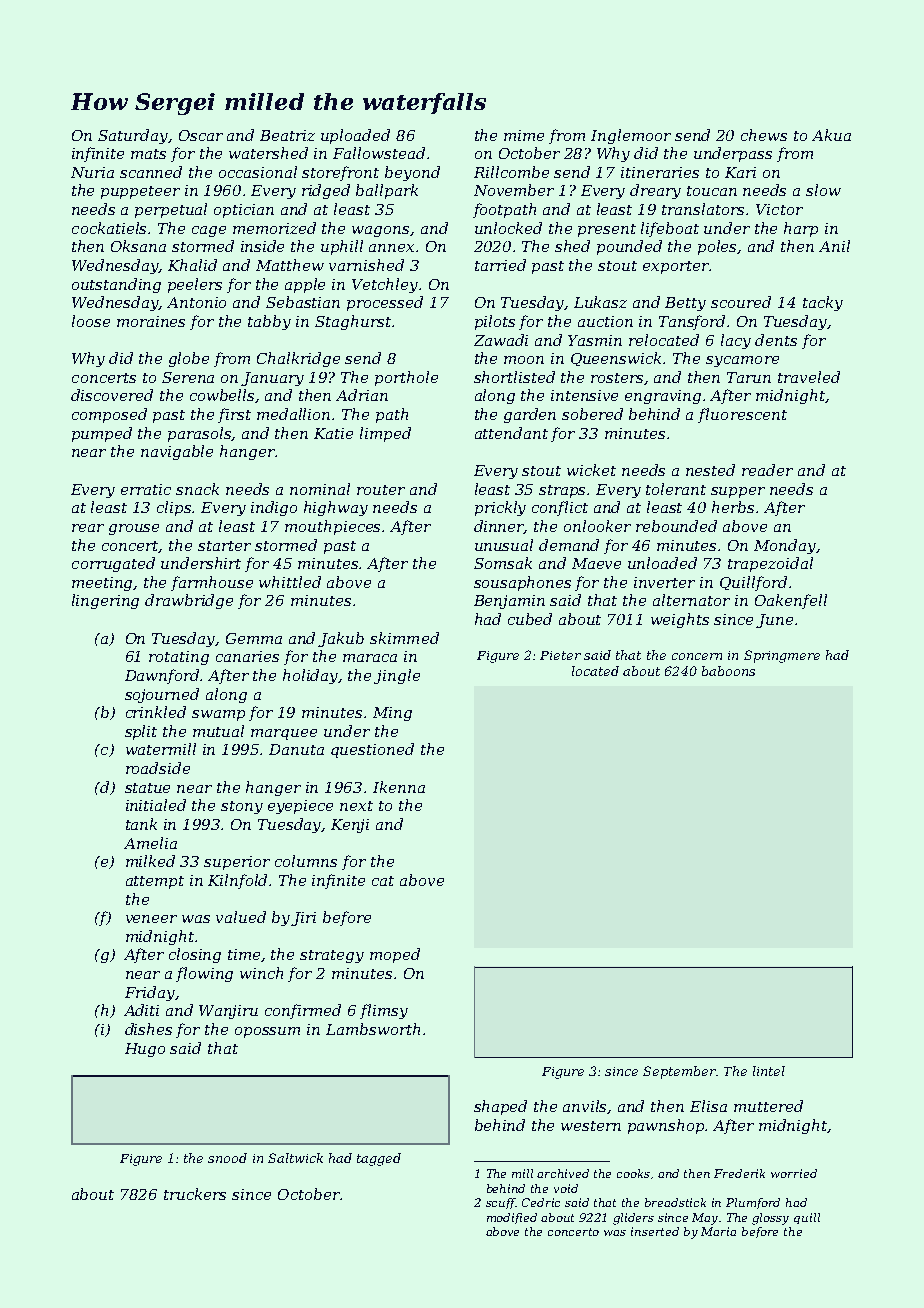 The image size is (924, 1308). Describe the element at coordinates (392, 714) in the screenshot. I see `Ming` at that location.
